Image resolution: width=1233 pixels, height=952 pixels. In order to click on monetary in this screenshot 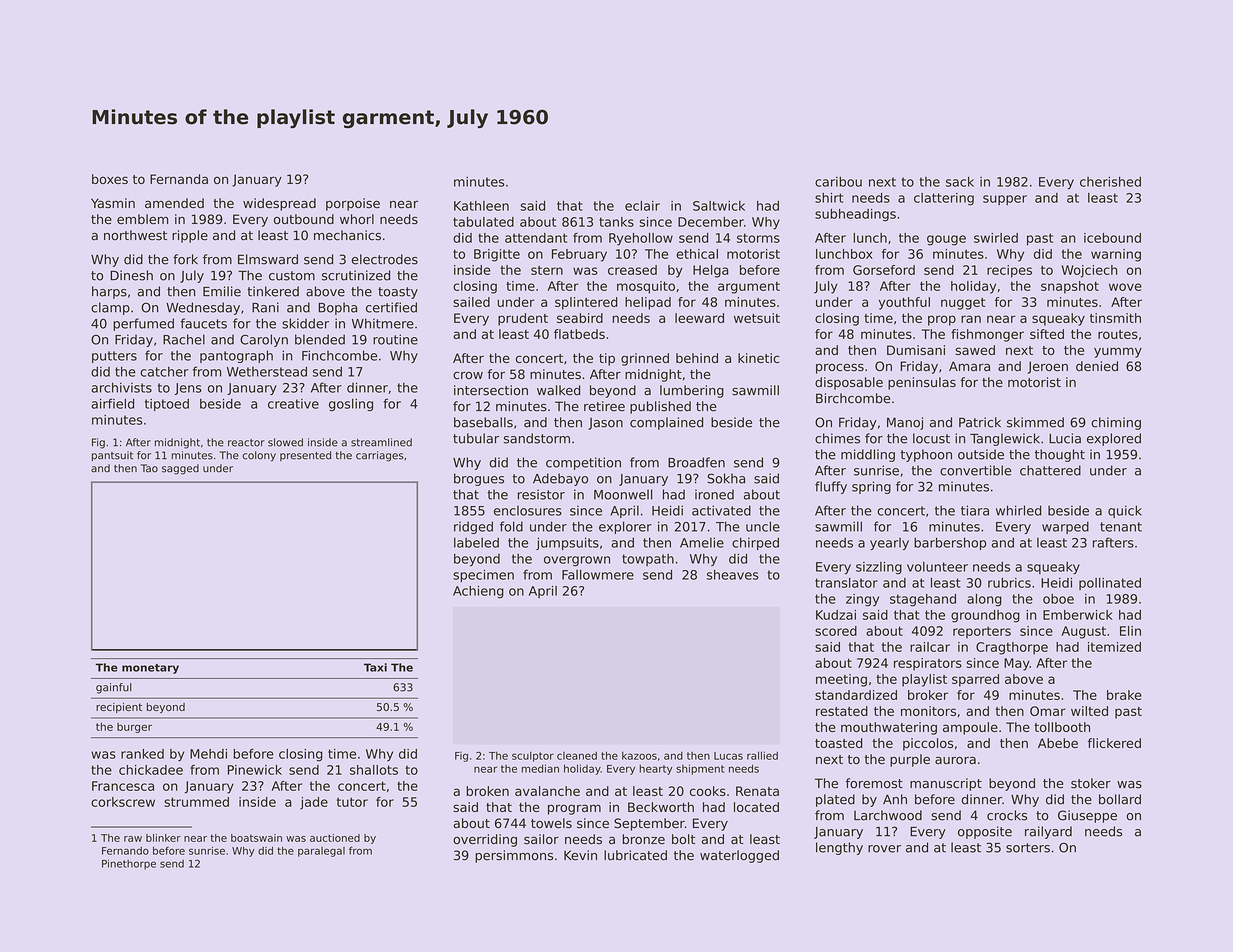, I will do `click(150, 669)`.
